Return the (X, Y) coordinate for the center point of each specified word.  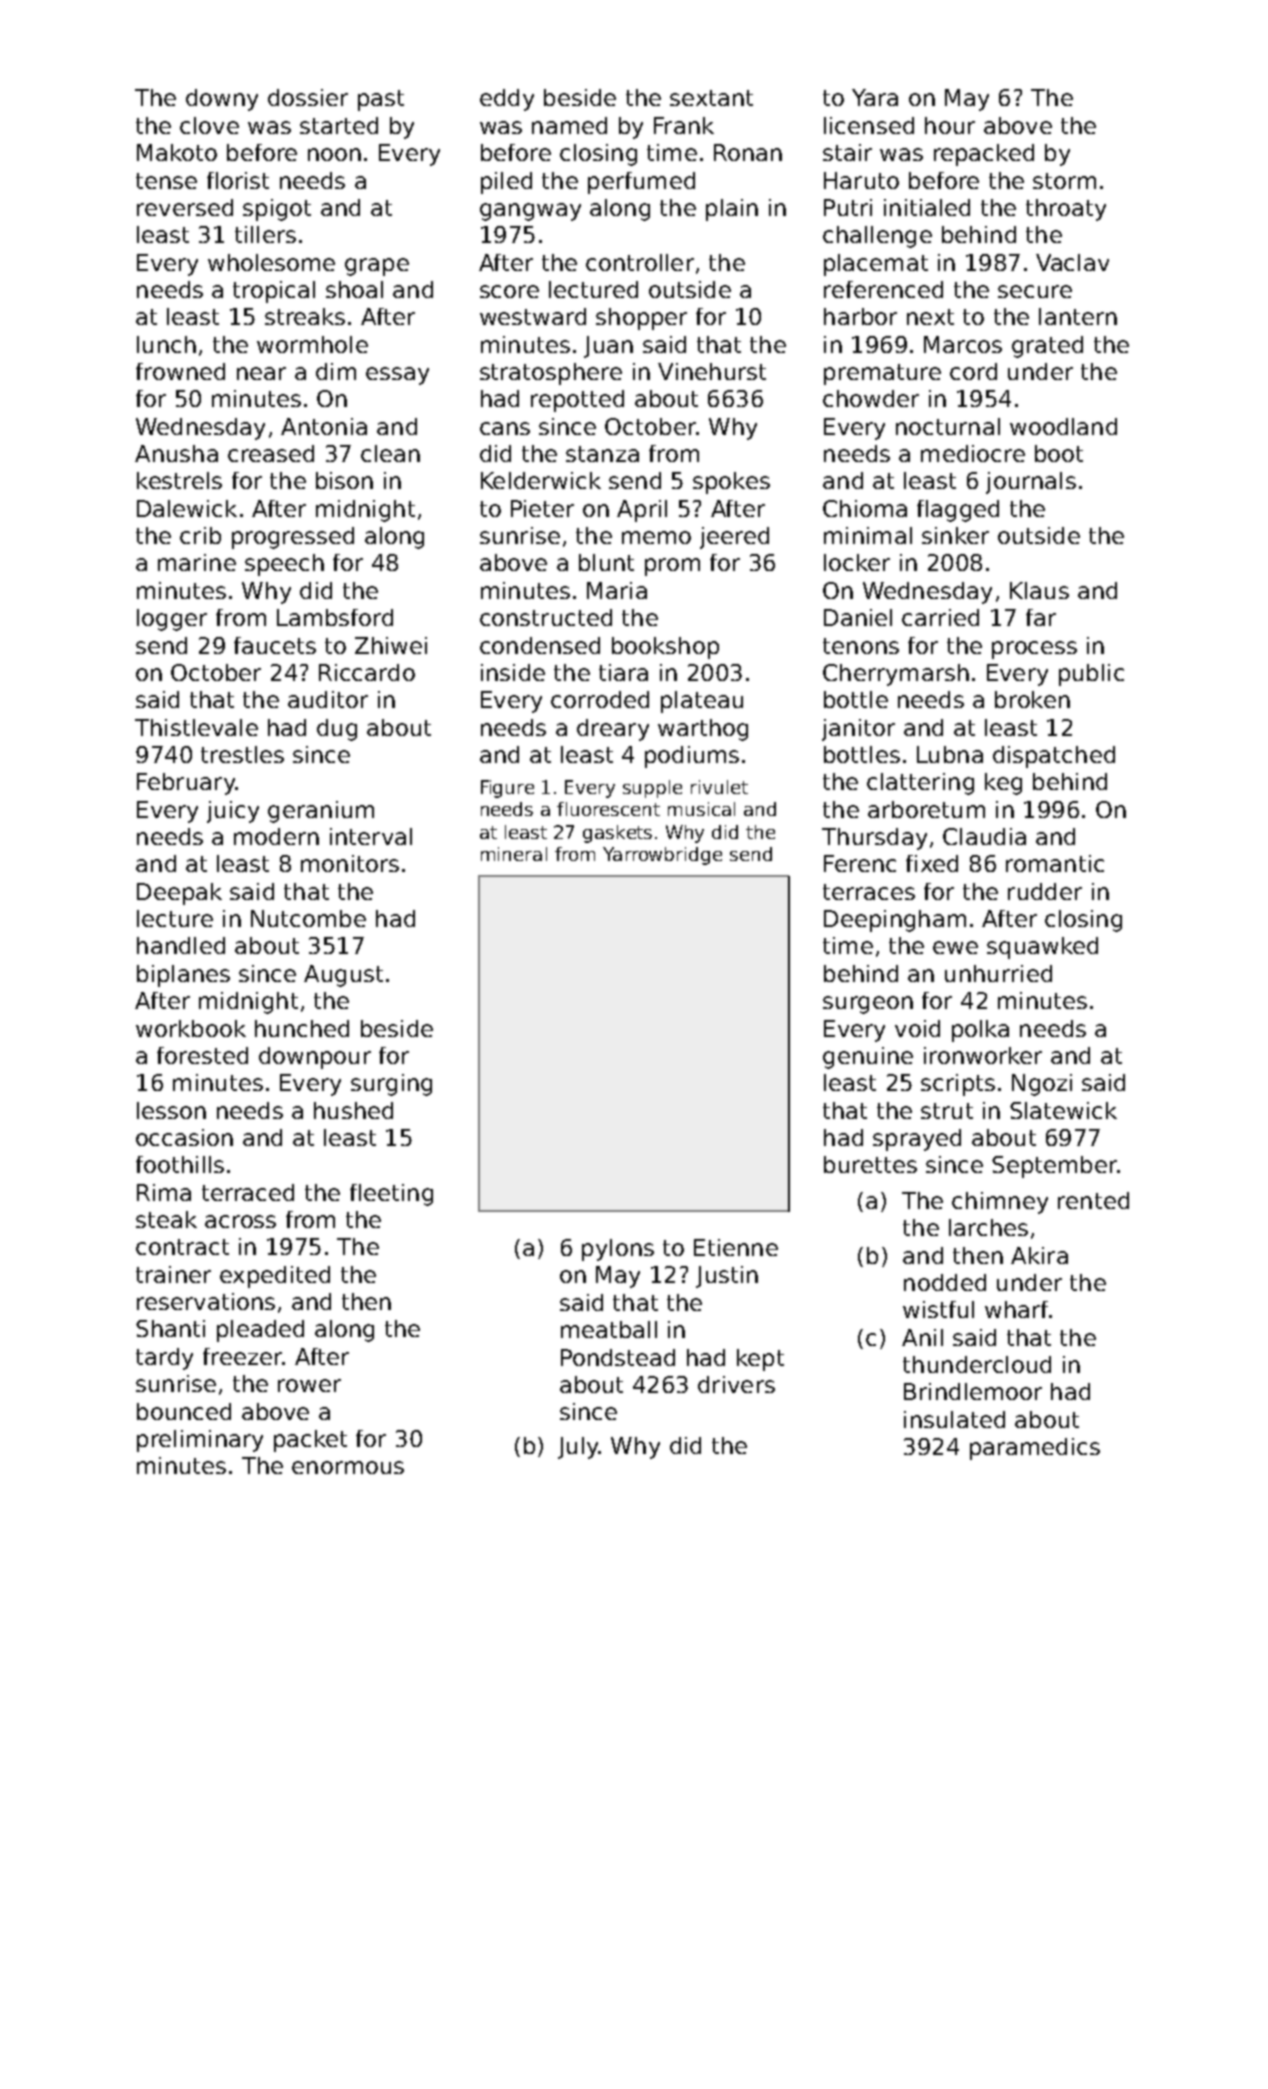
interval (371, 836)
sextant (711, 98)
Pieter (542, 508)
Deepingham (895, 921)
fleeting (391, 1195)
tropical (274, 292)
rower (309, 1385)
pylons (618, 1250)
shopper (641, 319)
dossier (308, 97)
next (930, 317)
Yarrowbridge (662, 856)
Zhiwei (391, 645)
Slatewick (1063, 1110)
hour (950, 125)
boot (1059, 453)
